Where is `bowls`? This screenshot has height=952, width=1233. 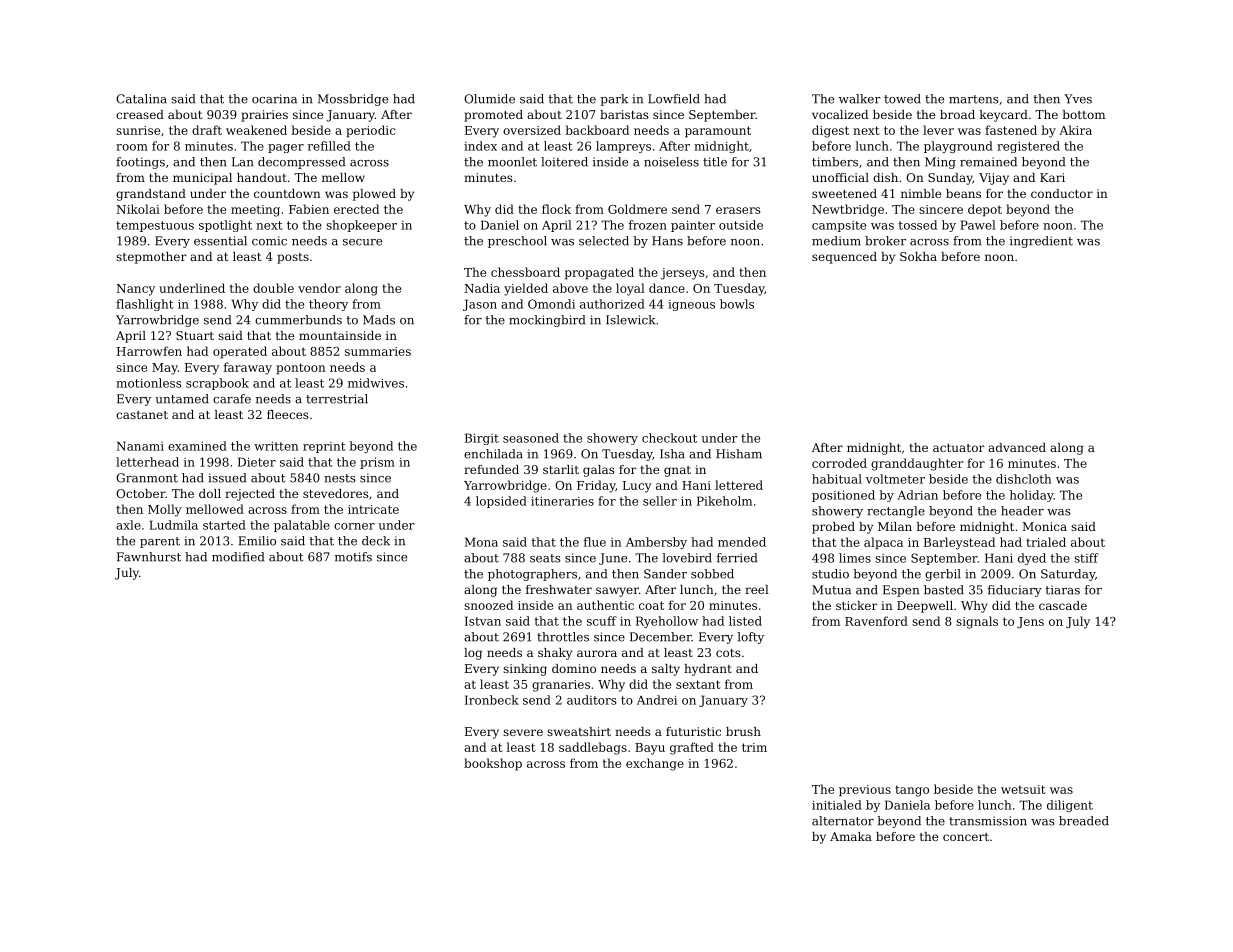
bowls is located at coordinates (737, 304).
